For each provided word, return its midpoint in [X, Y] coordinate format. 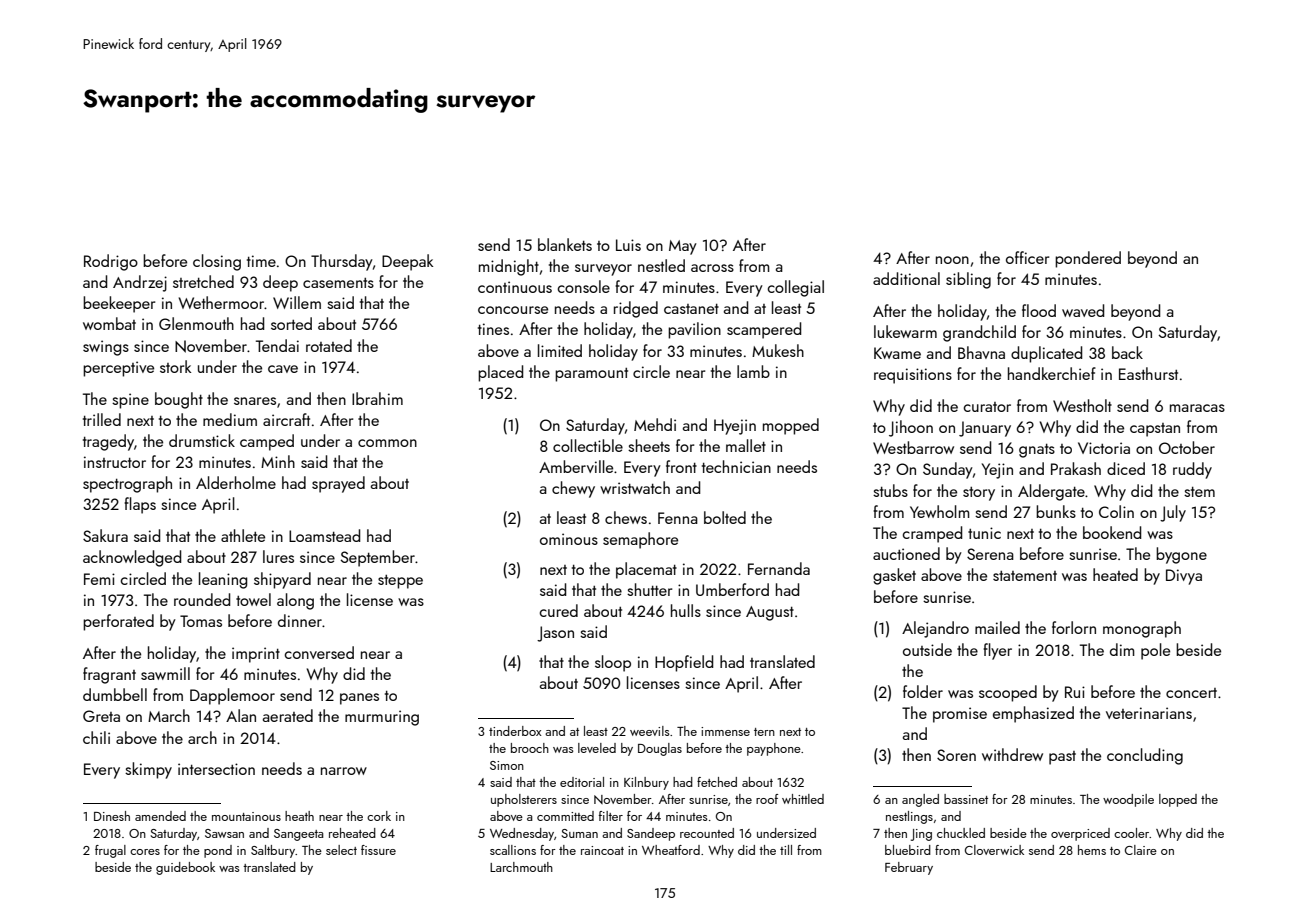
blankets [565, 244]
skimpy [148, 770]
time [261, 261]
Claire [1141, 850]
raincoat [602, 850]
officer [1027, 257]
